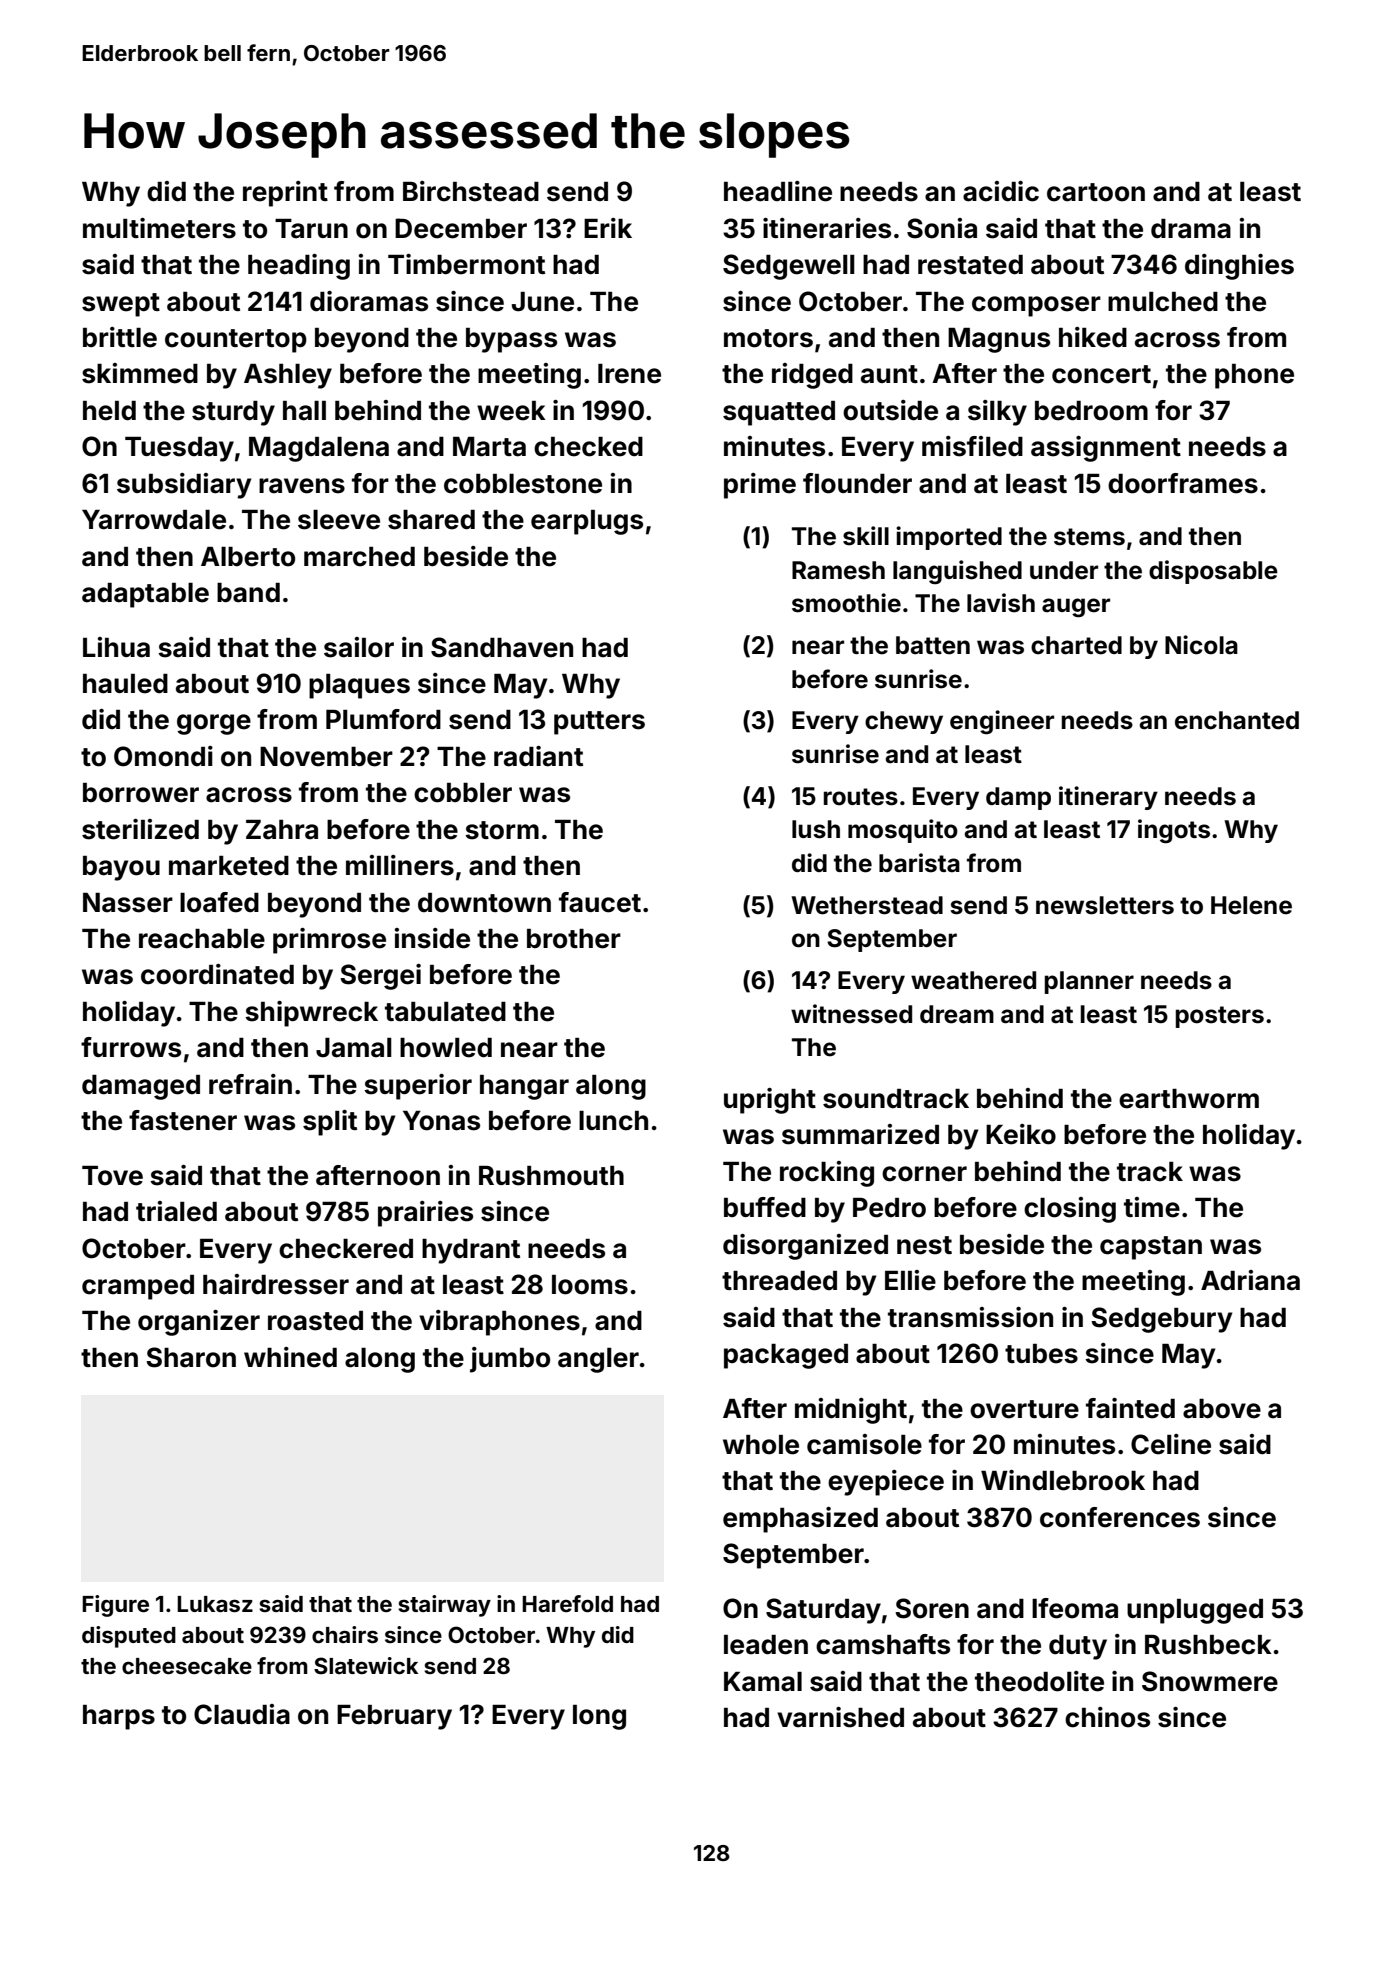  Describe the element at coordinates (1161, 1320) in the screenshot. I see `Sedgebury` at that location.
